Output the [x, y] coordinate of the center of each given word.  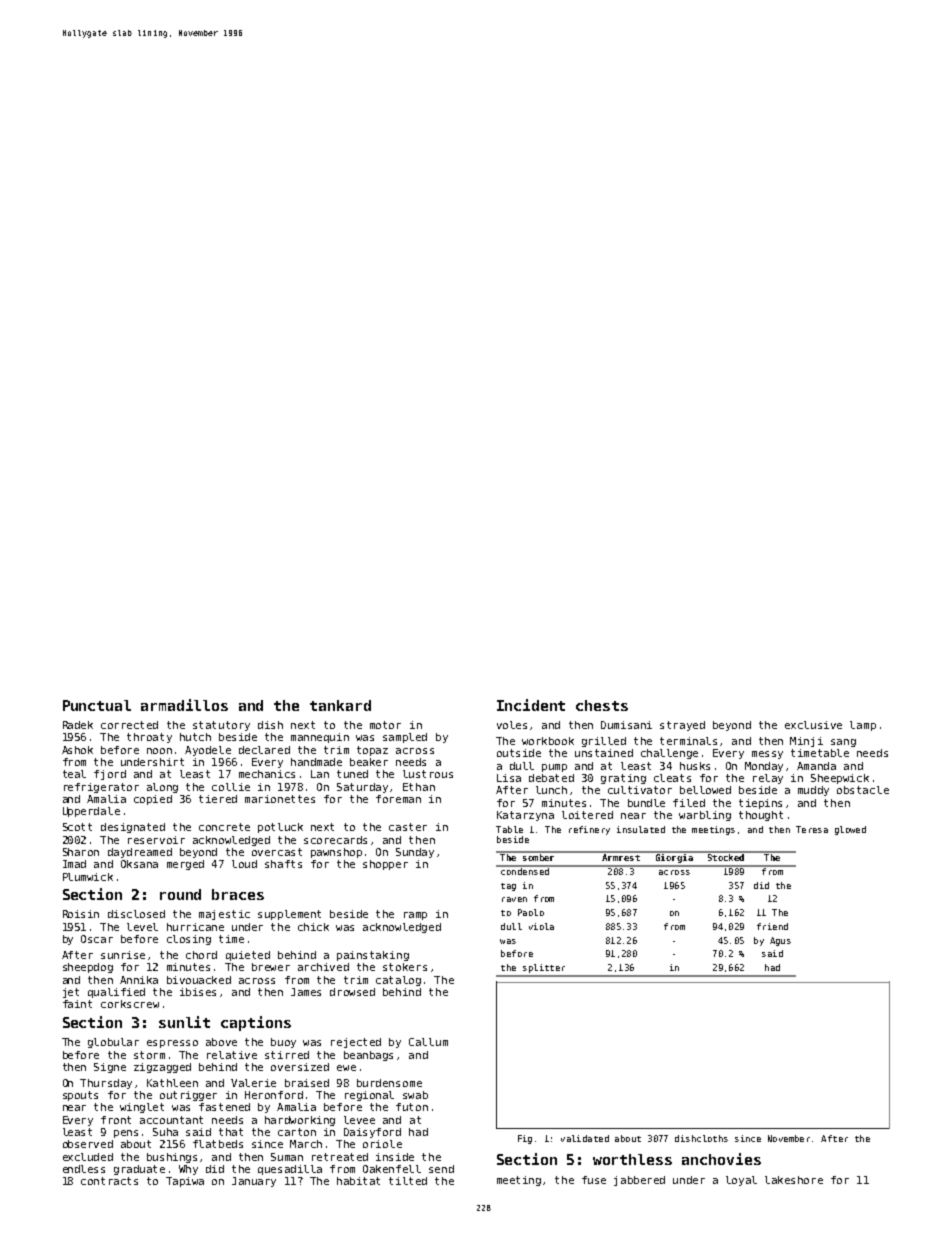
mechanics [267, 774]
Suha [165, 1132]
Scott [77, 827]
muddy [813, 791]
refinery [589, 830]
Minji [806, 742]
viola [541, 926]
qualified [116, 993]
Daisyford [372, 1133]
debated [551, 778]
